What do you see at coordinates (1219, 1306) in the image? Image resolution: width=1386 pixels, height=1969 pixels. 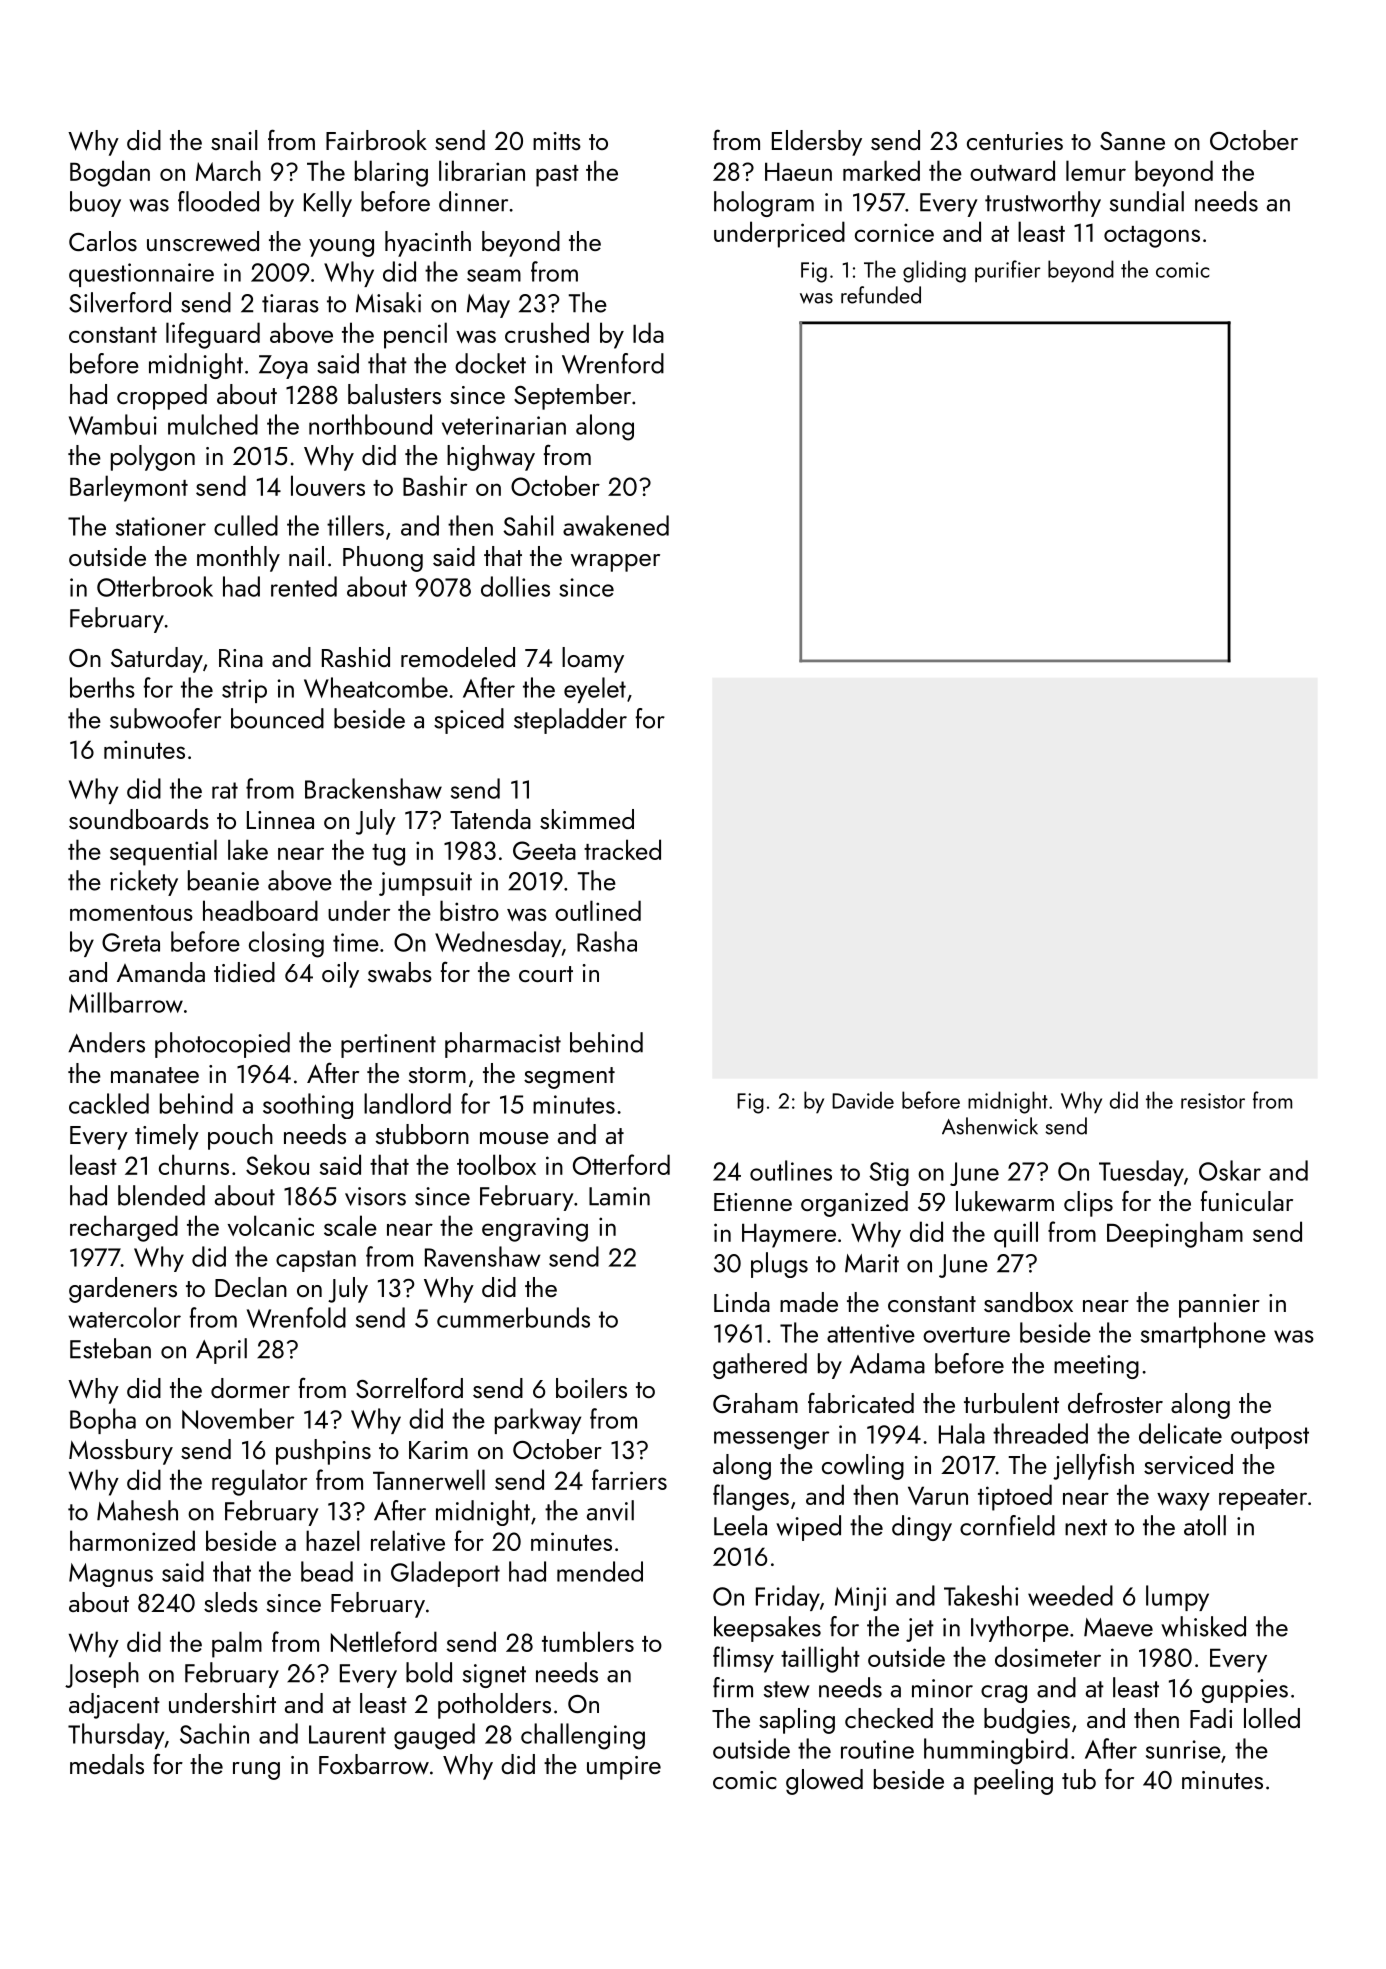 I see `pannier` at bounding box center [1219, 1306].
